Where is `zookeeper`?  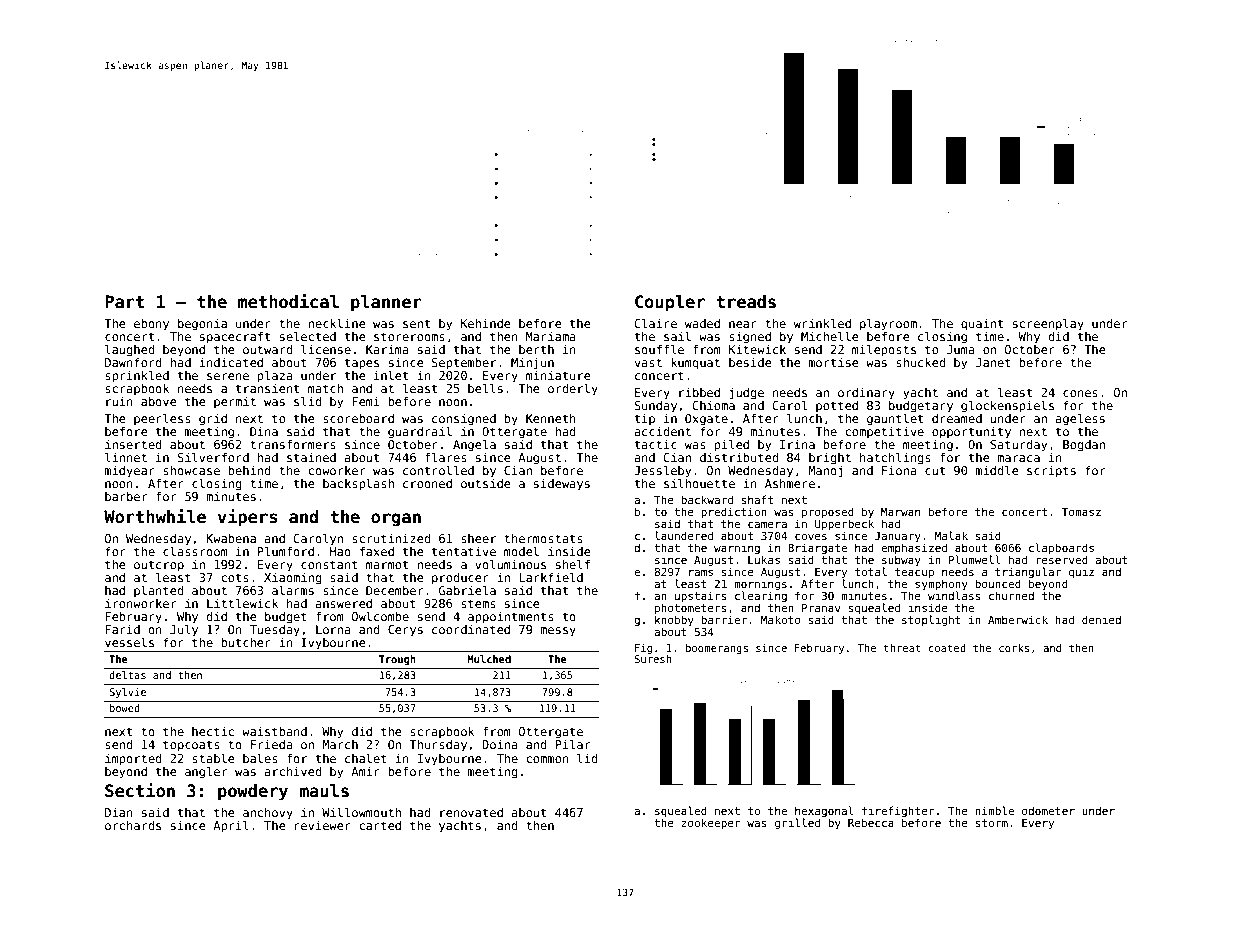
zookeeper is located at coordinates (711, 823).
